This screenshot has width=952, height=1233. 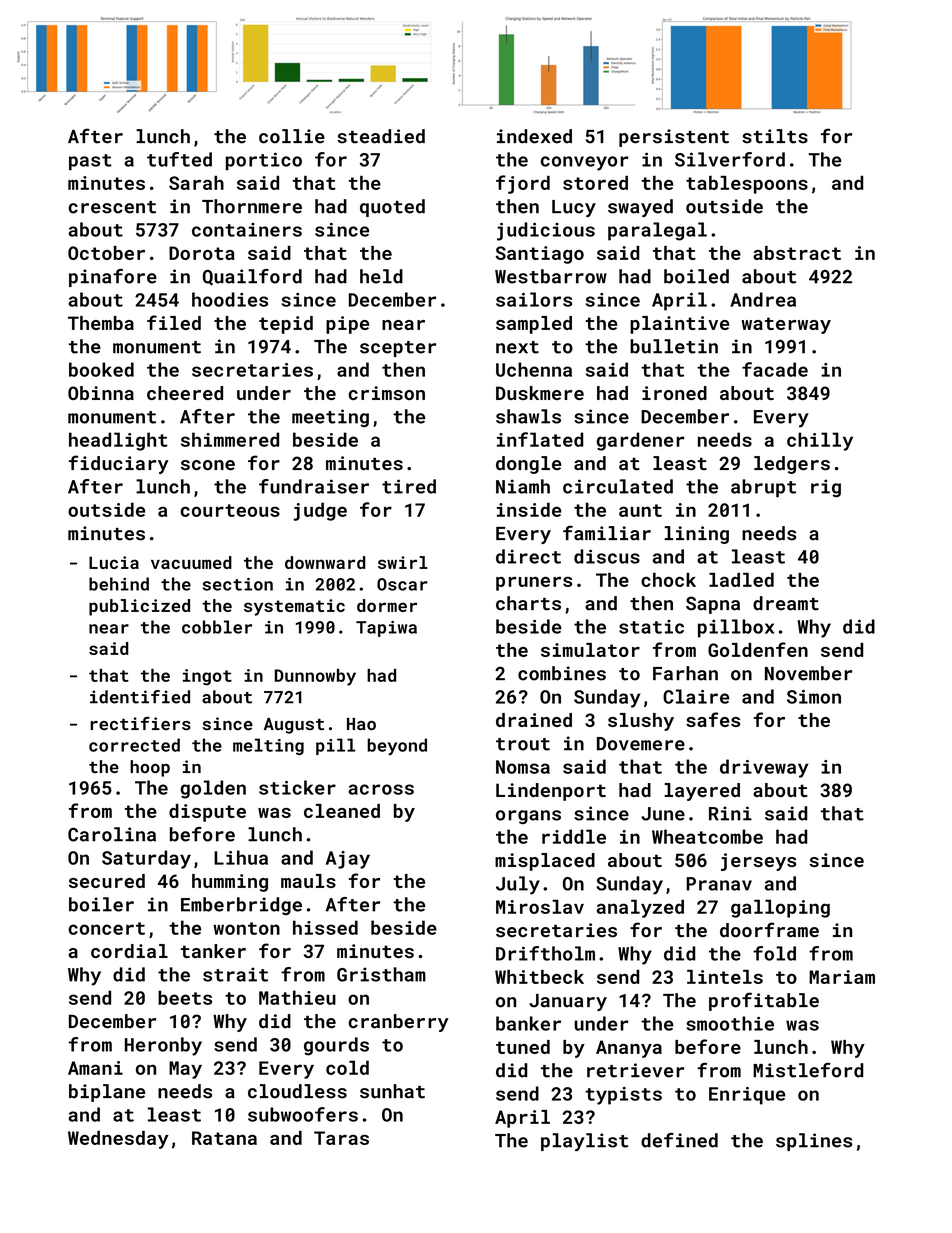 I want to click on Sapna, so click(x=713, y=605).
